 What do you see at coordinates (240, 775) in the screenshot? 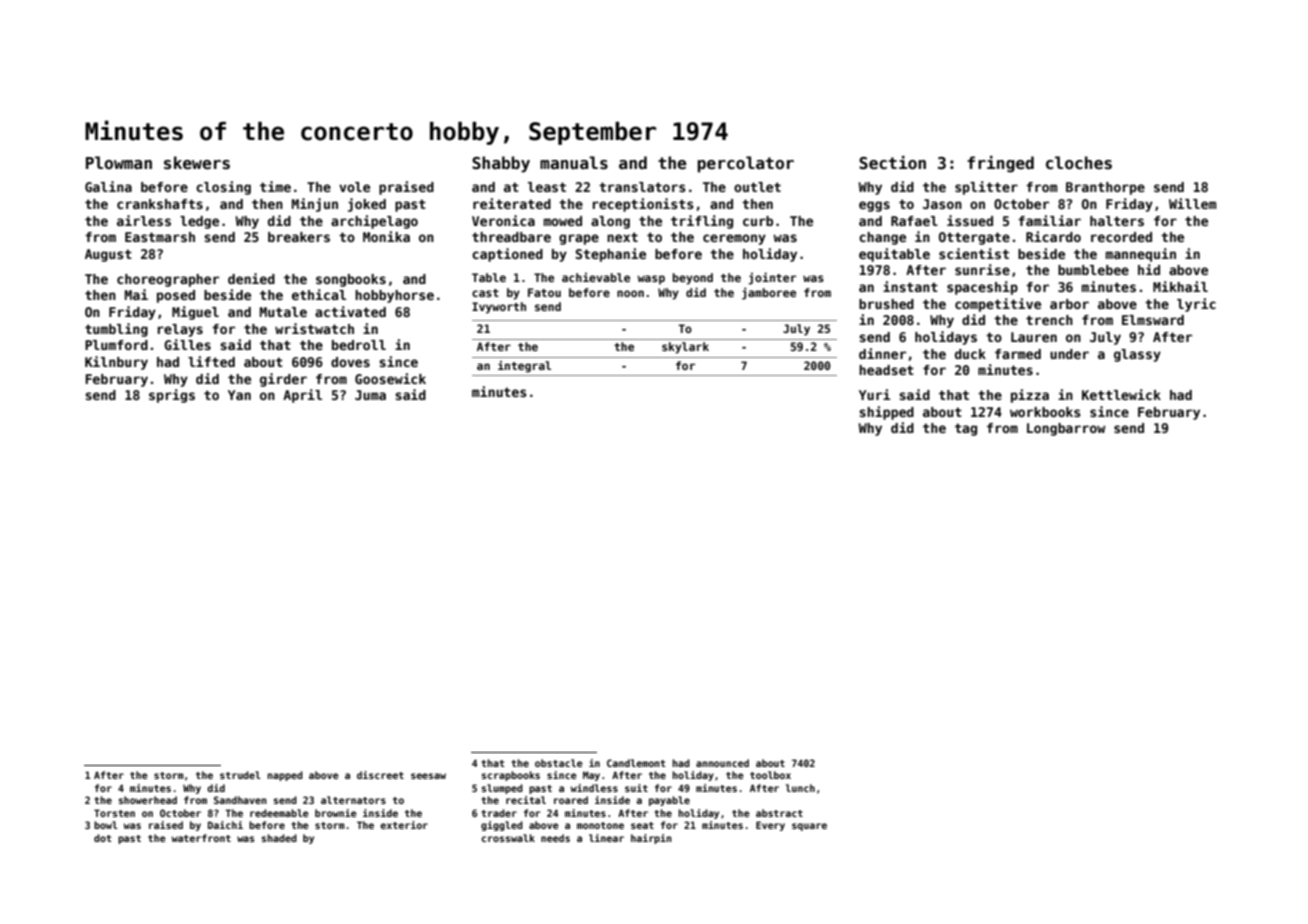
I see `strudel` at bounding box center [240, 775].
